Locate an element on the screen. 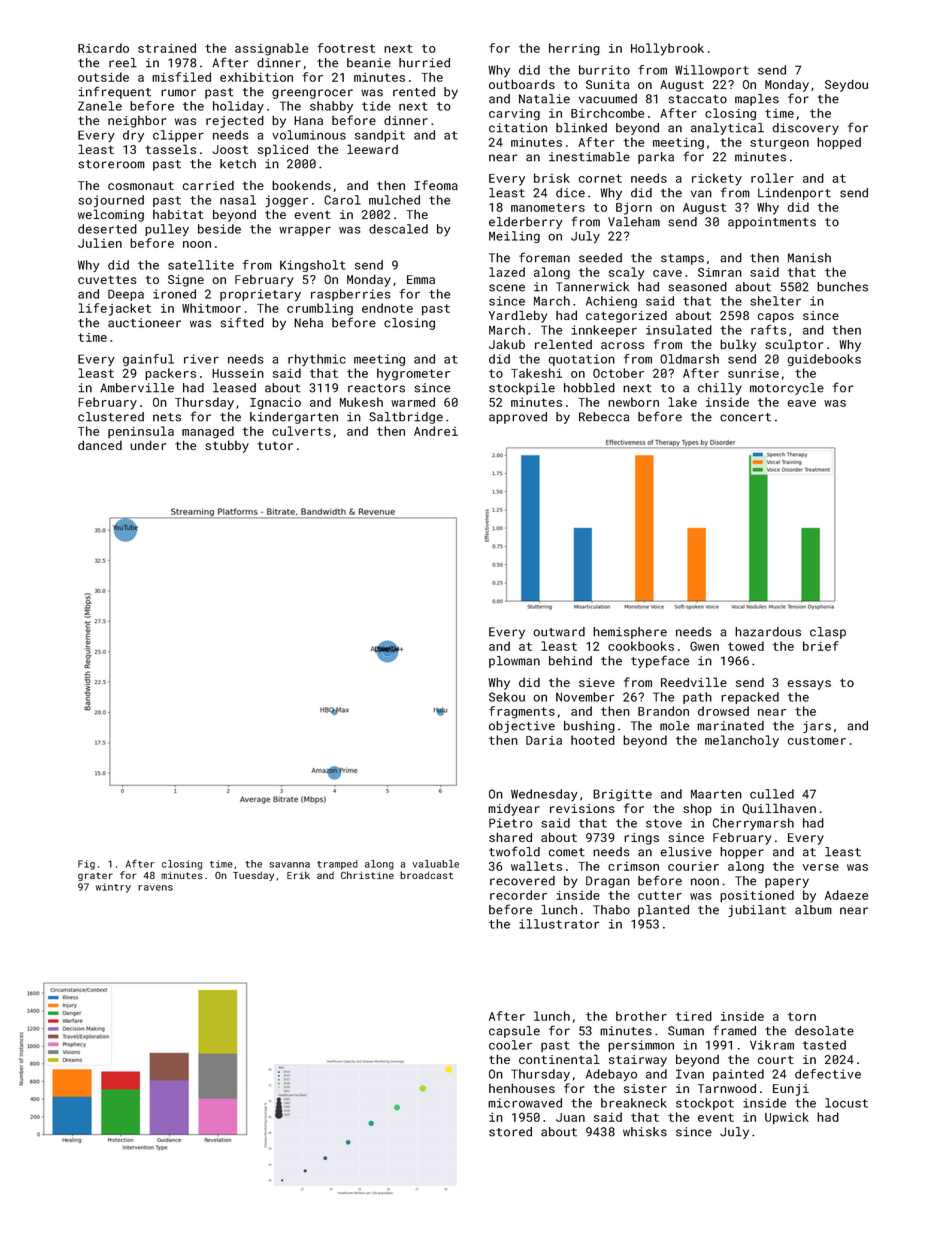  valuable is located at coordinates (435, 864).
